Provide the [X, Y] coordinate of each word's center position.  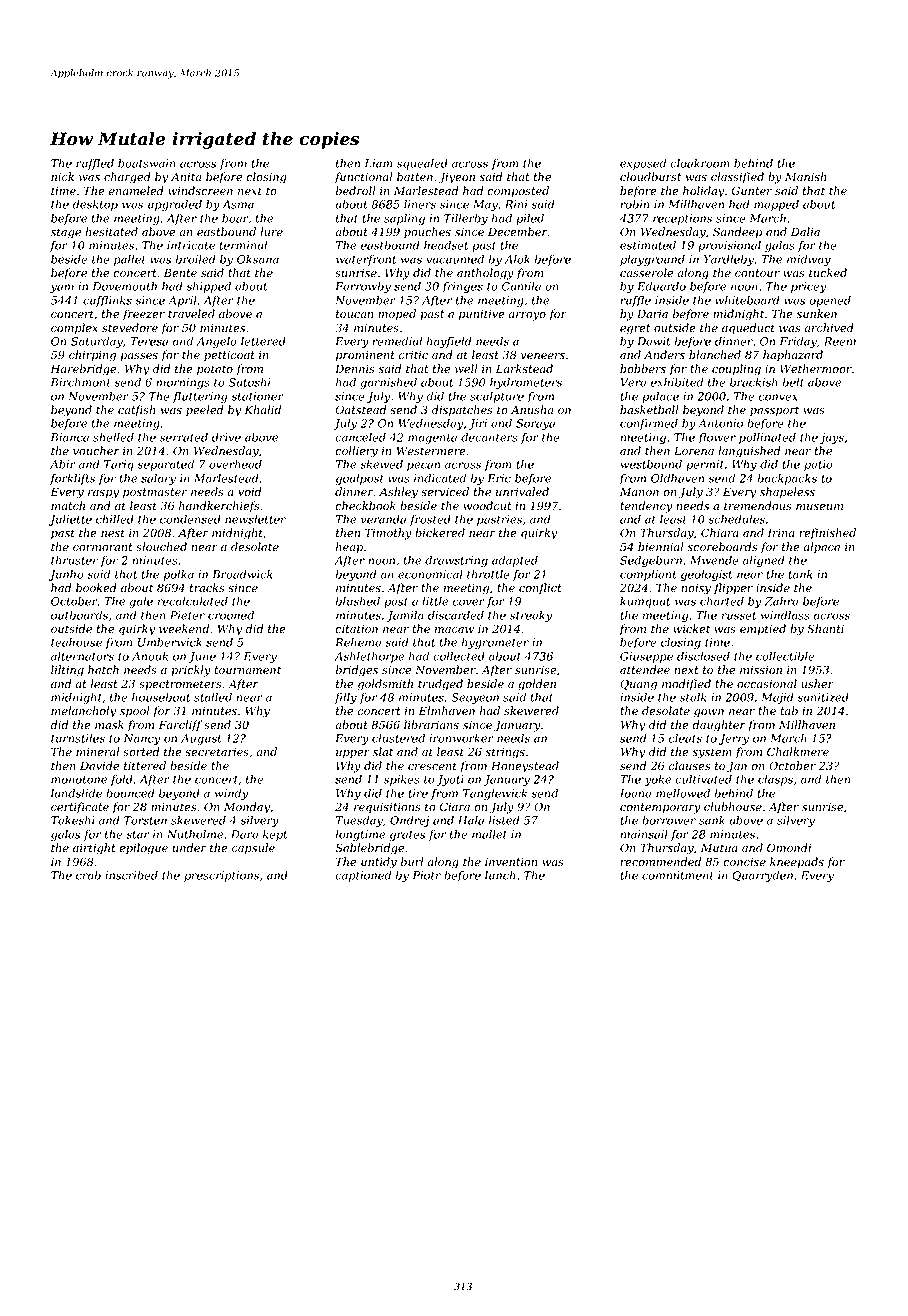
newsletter [255, 519]
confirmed [649, 424]
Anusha [532, 409]
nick [62, 176]
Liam [378, 163]
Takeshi [73, 820]
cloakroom [700, 163]
